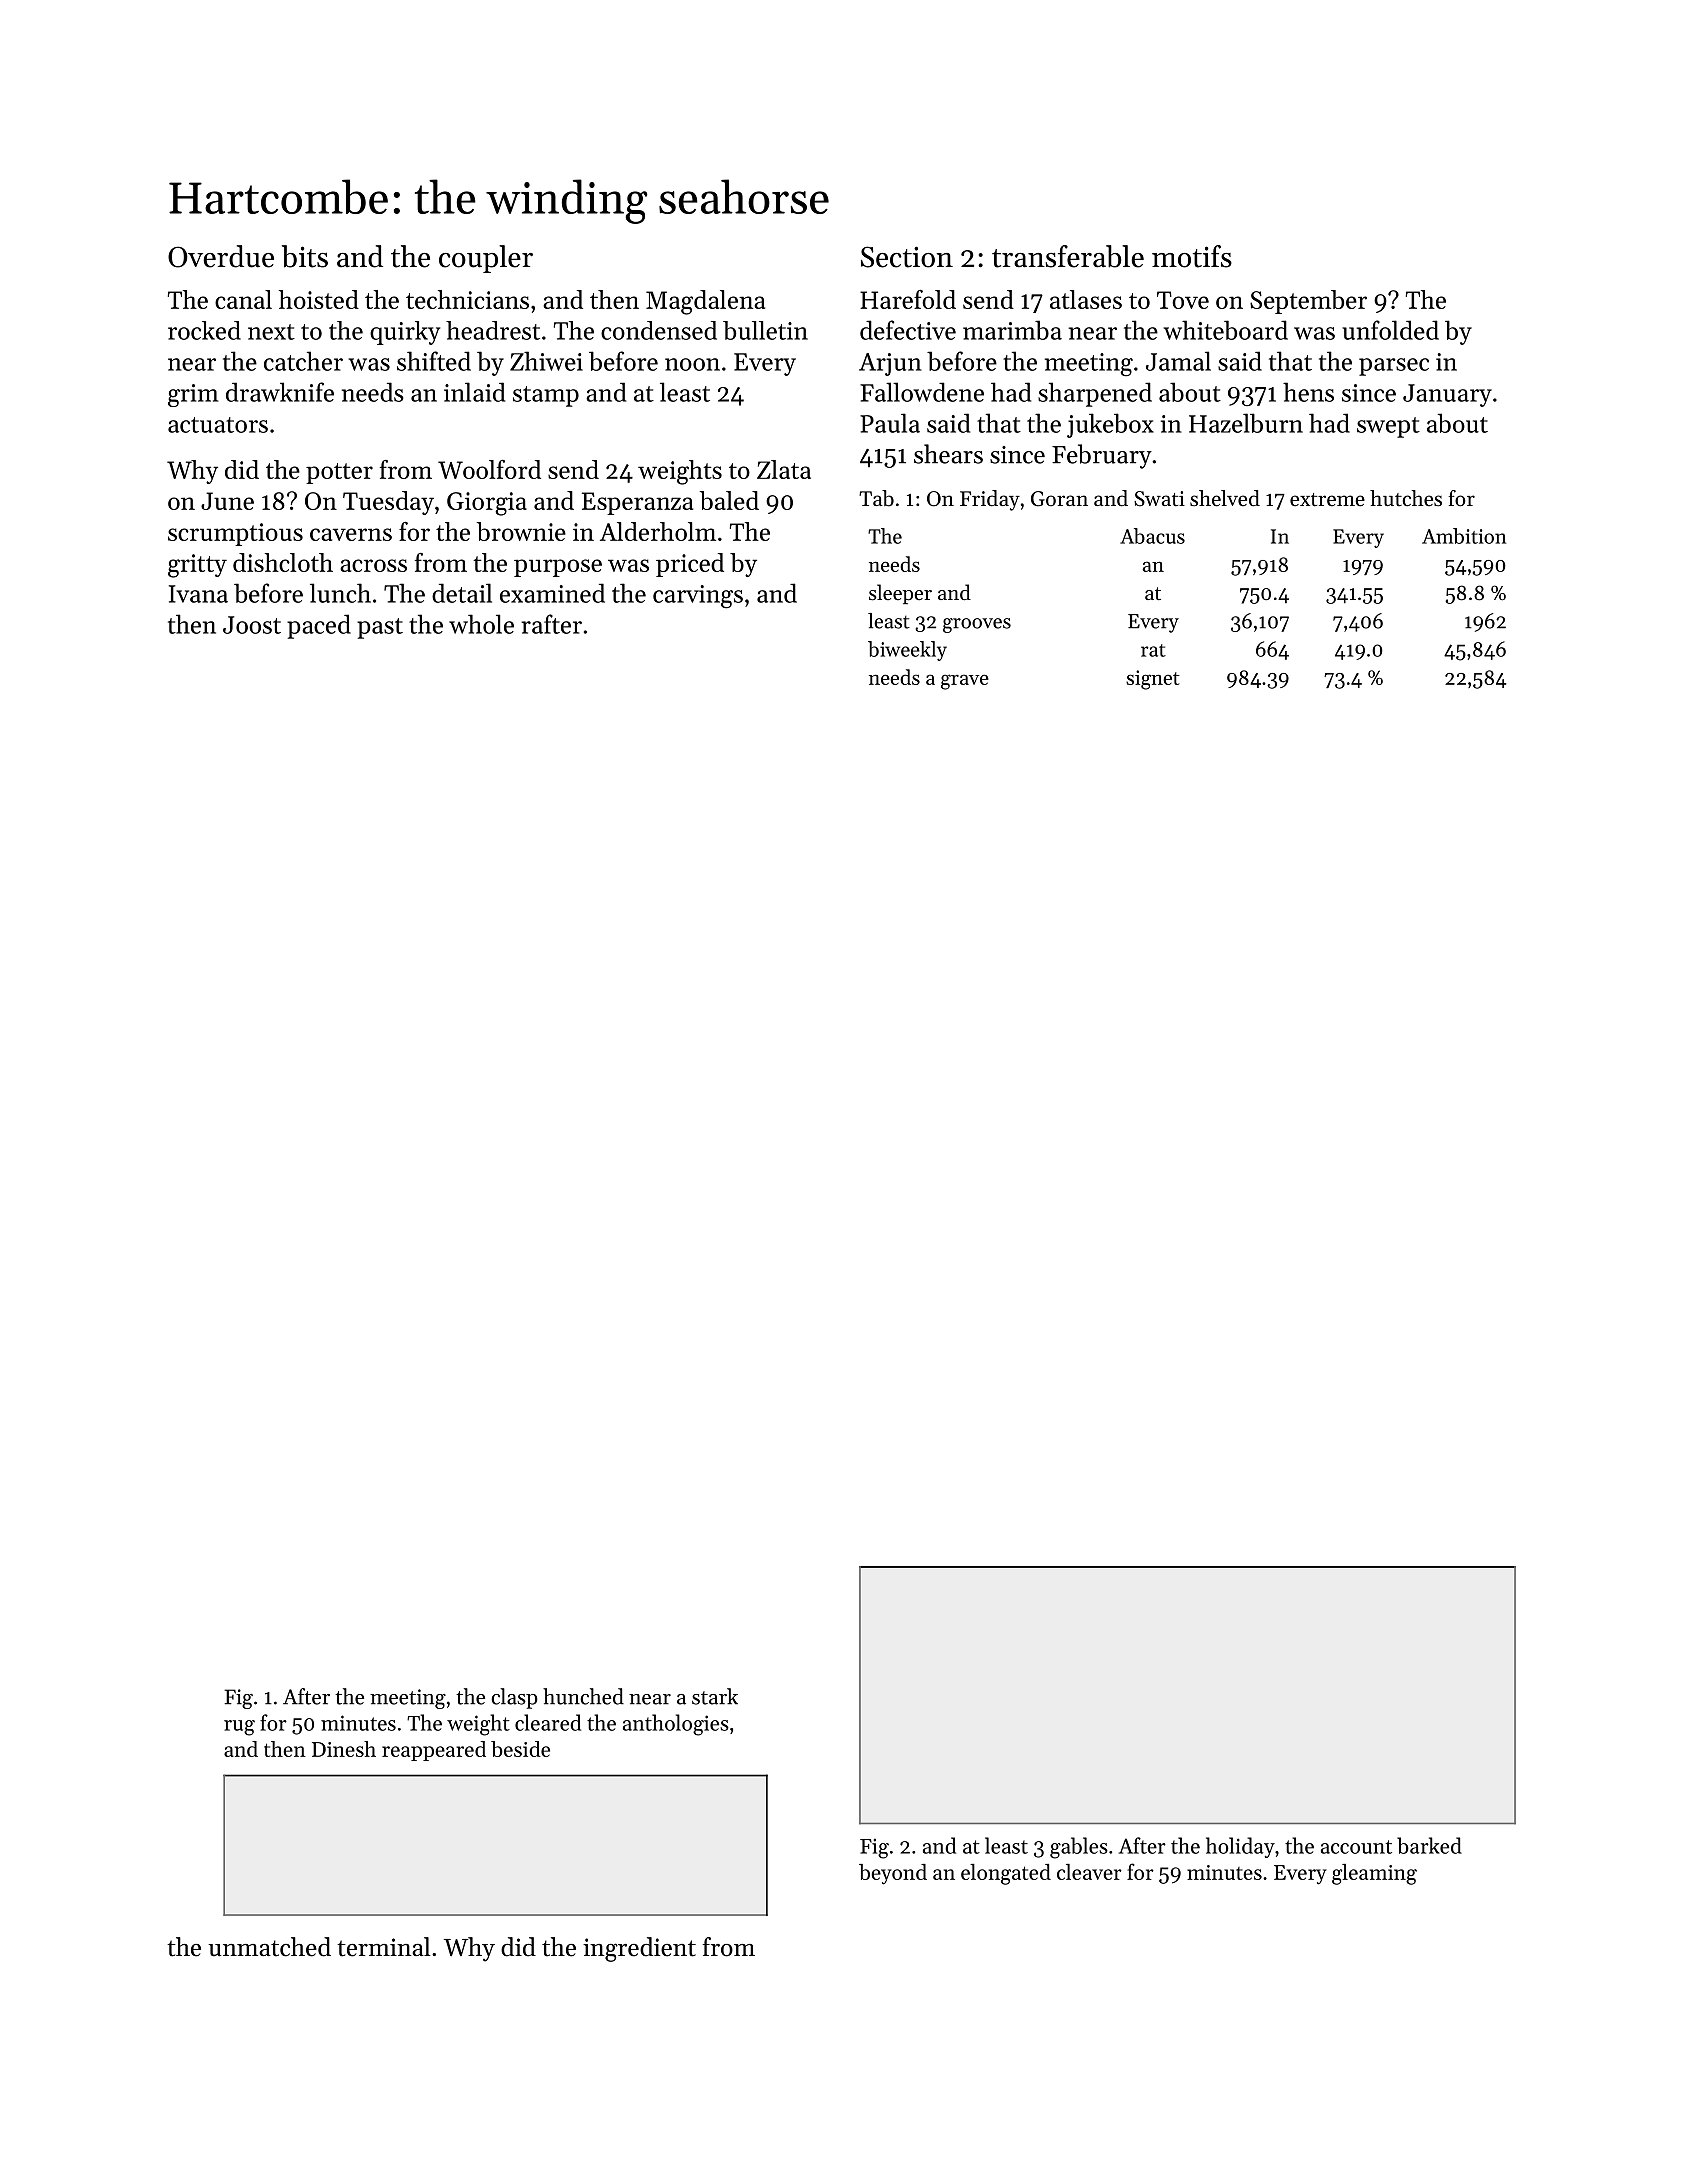  I want to click on rat, so click(1153, 650).
